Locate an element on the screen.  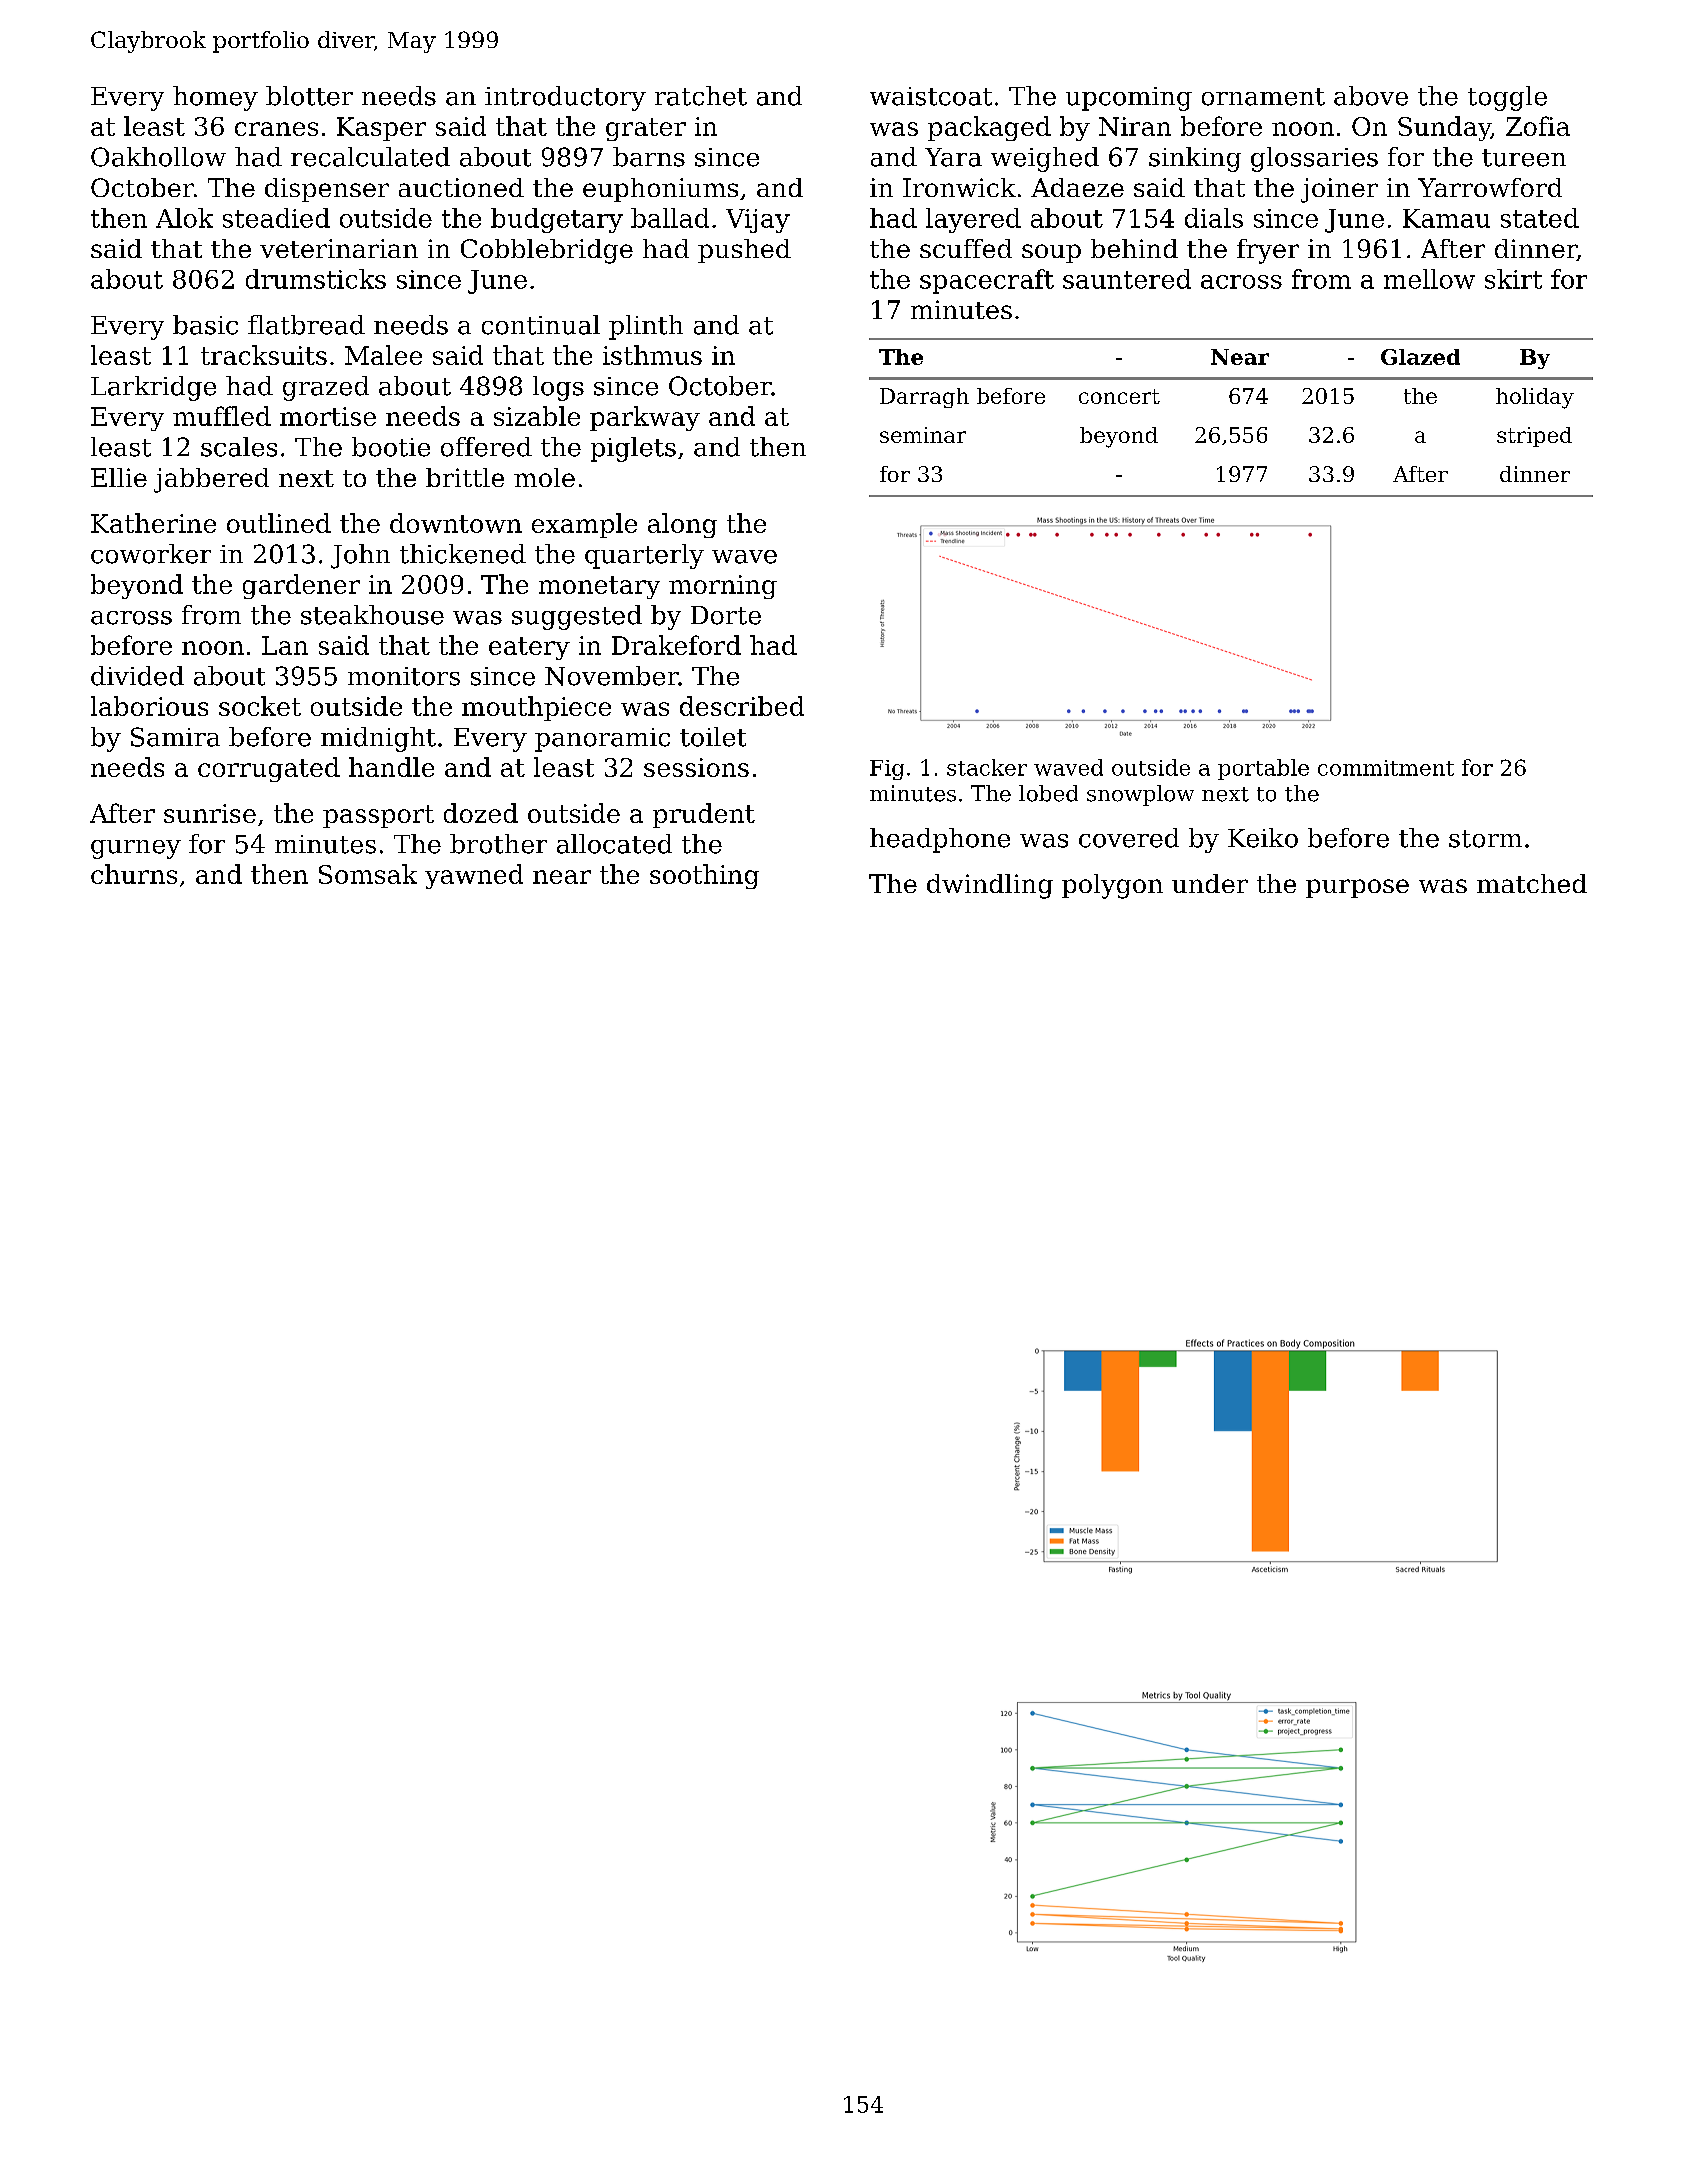
example is located at coordinates (584, 525).
